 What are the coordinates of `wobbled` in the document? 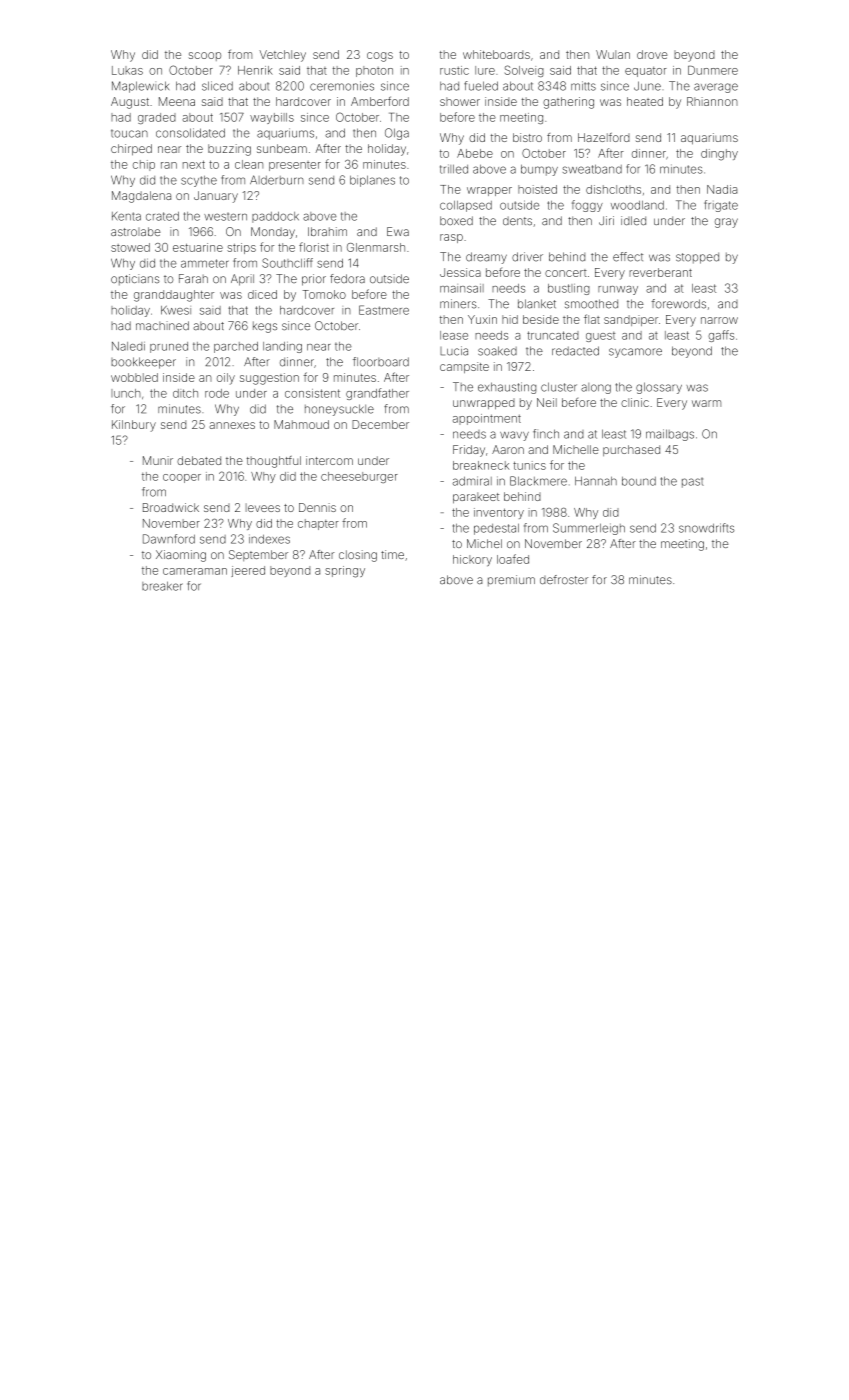 It's located at (134, 377).
